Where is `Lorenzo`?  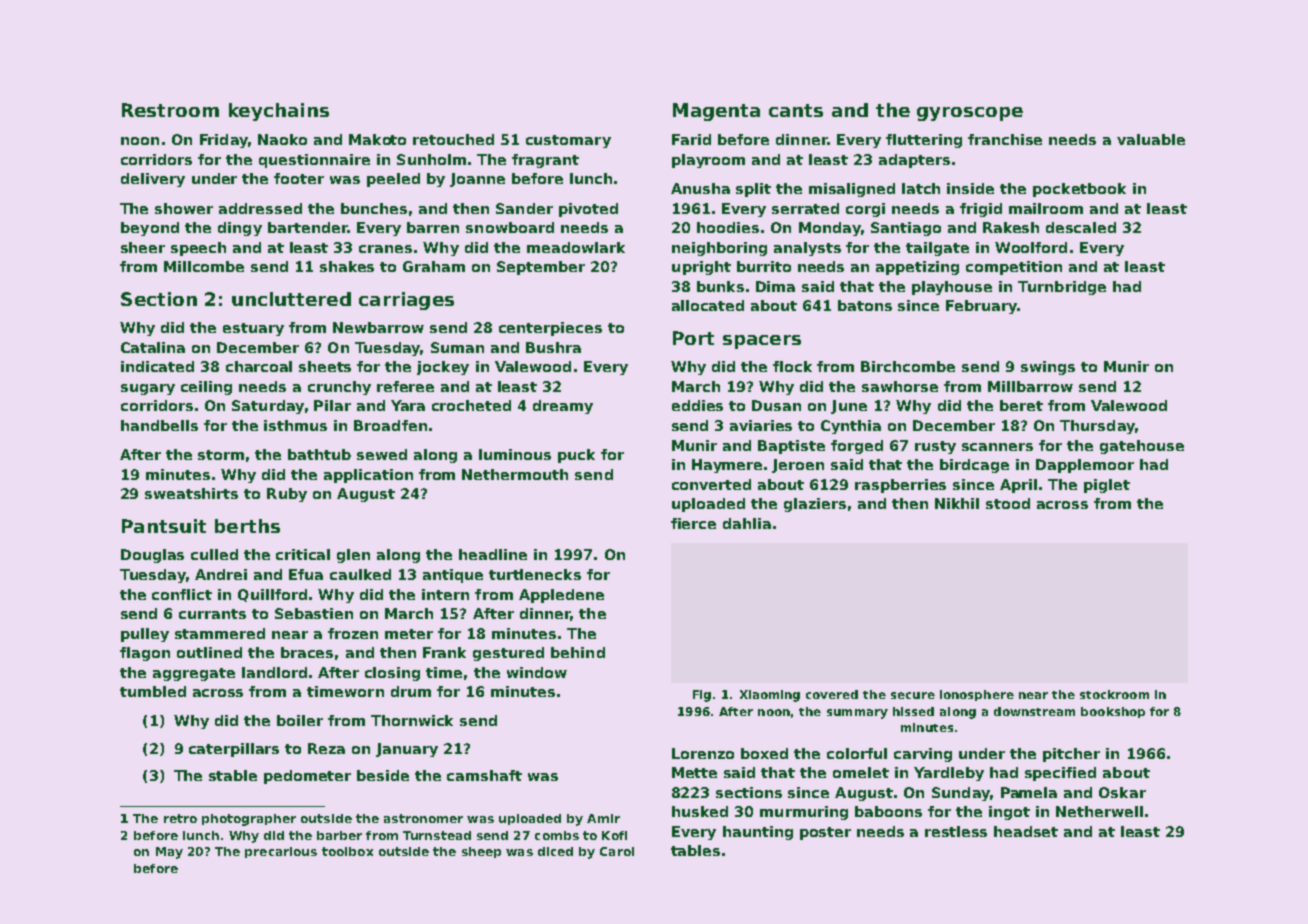 Lorenzo is located at coordinates (703, 753).
